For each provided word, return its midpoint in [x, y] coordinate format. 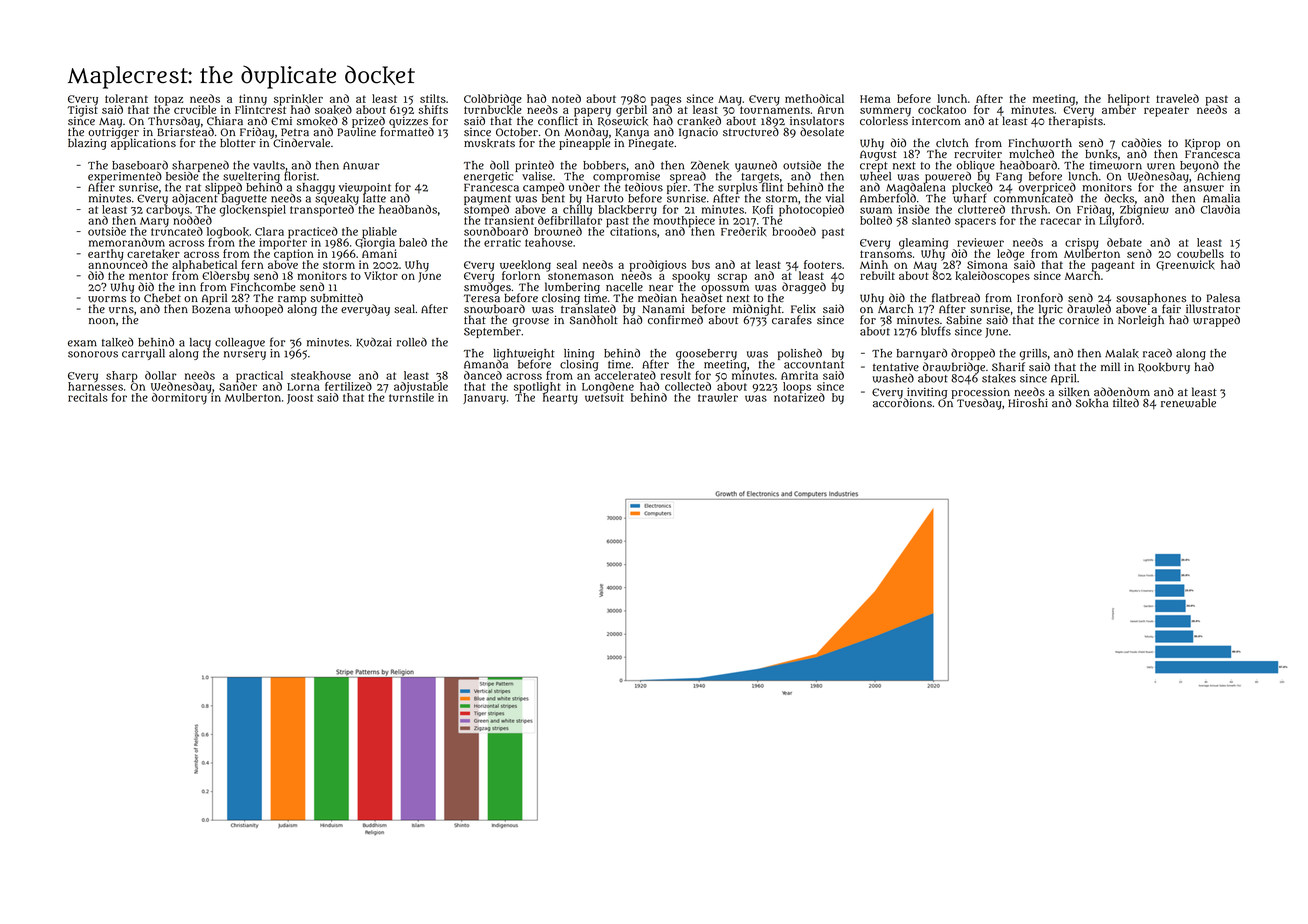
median [657, 298]
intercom [936, 121]
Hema [875, 99]
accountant [814, 365]
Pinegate [651, 144]
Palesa [1223, 298]
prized [368, 121]
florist [300, 176]
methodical [814, 98]
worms [107, 299]
